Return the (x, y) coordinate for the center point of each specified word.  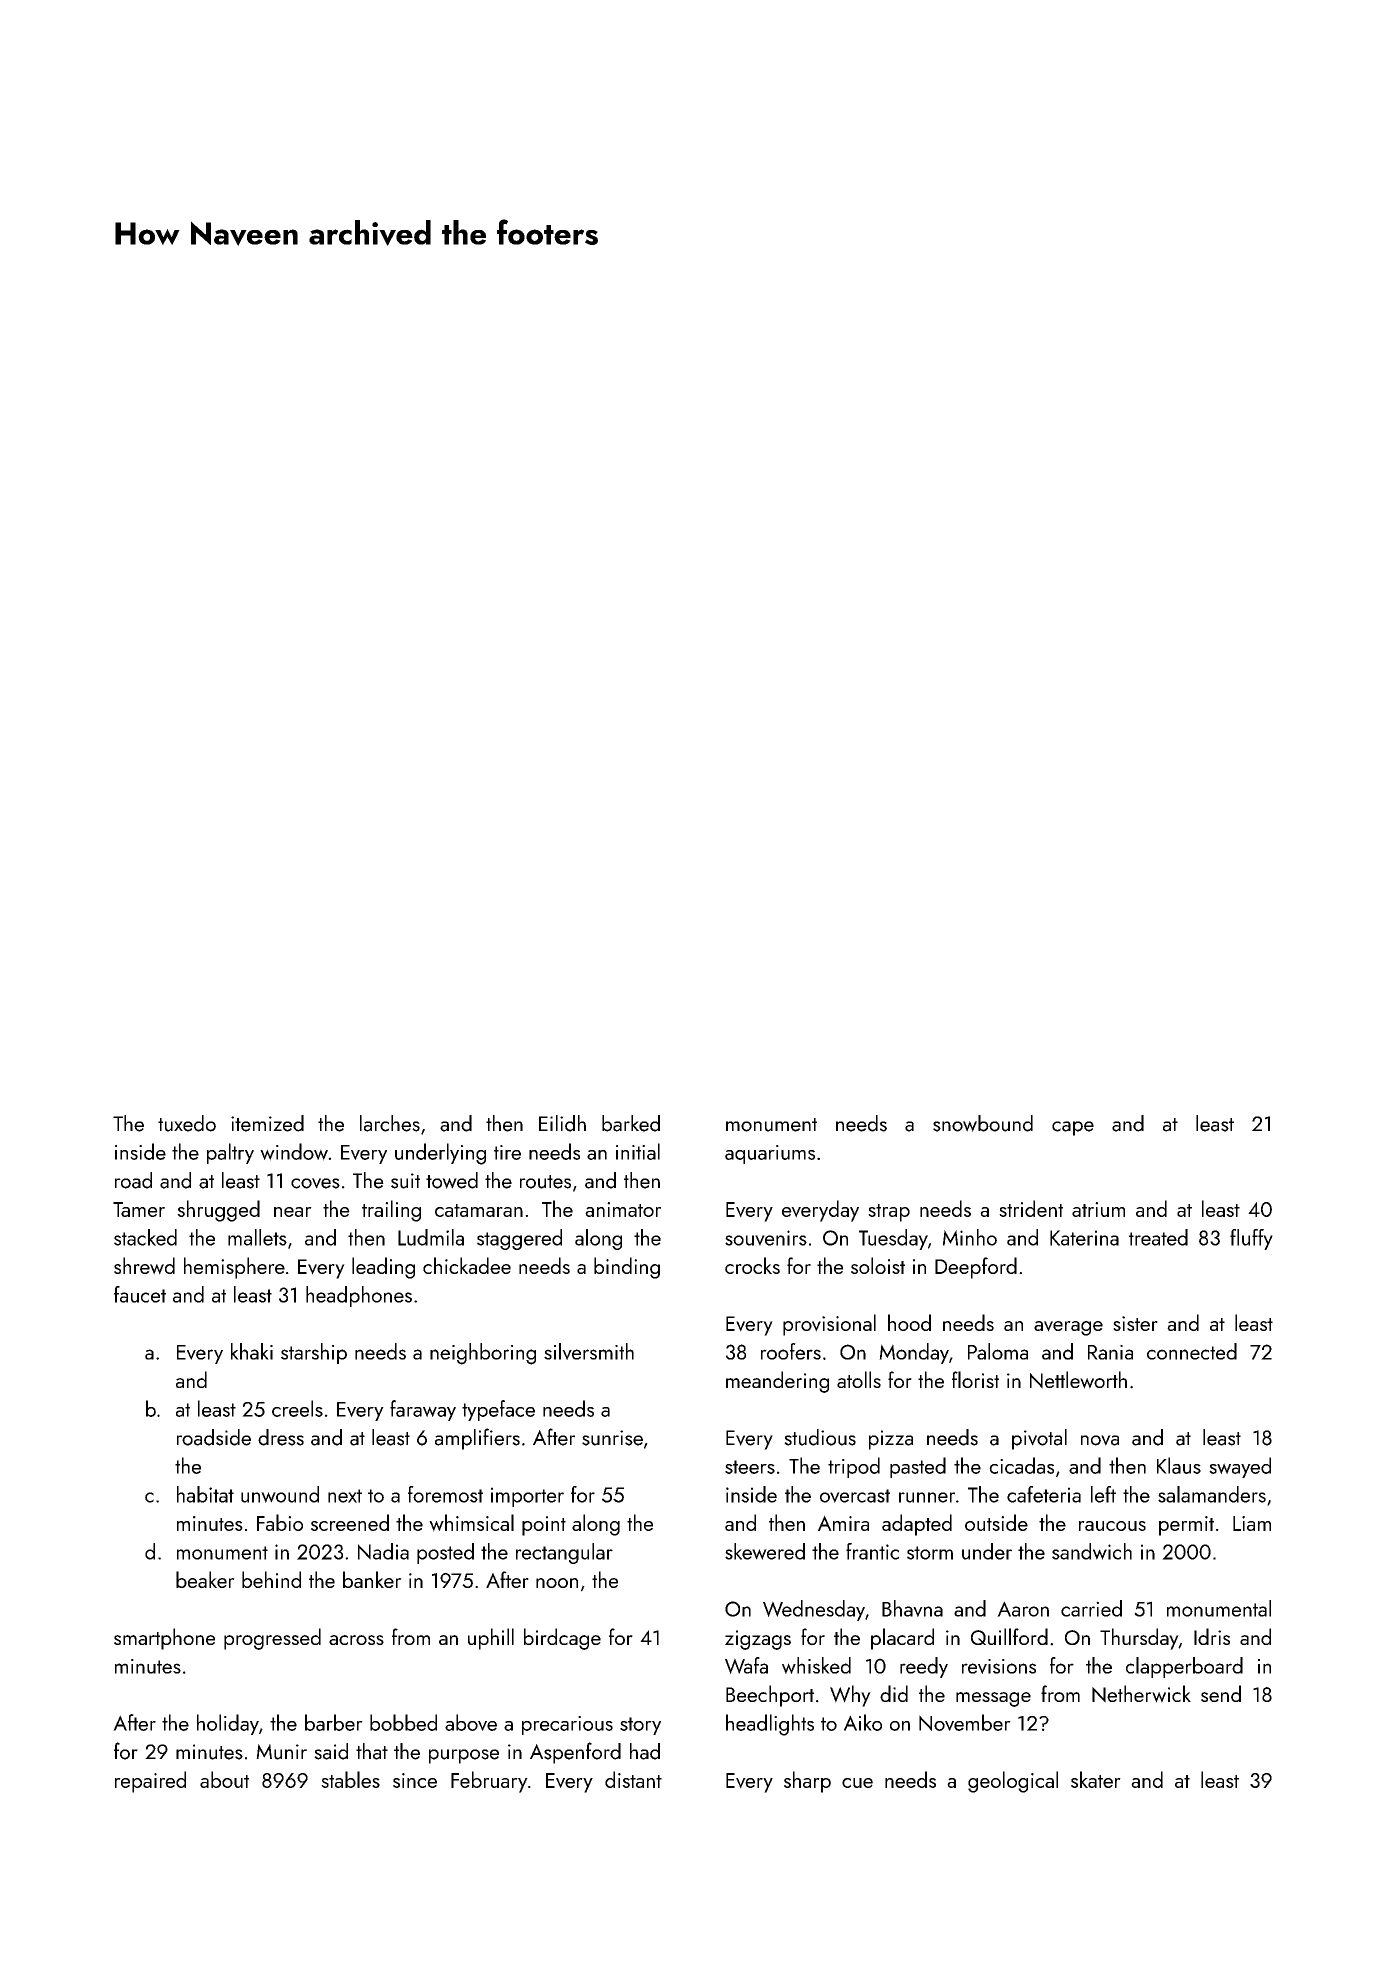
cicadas (1021, 1465)
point (544, 1526)
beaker (205, 1579)
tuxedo (187, 1123)
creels (297, 1408)
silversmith (589, 1351)
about (224, 1779)
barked (631, 1123)
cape (1073, 1128)
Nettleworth (1078, 1380)
